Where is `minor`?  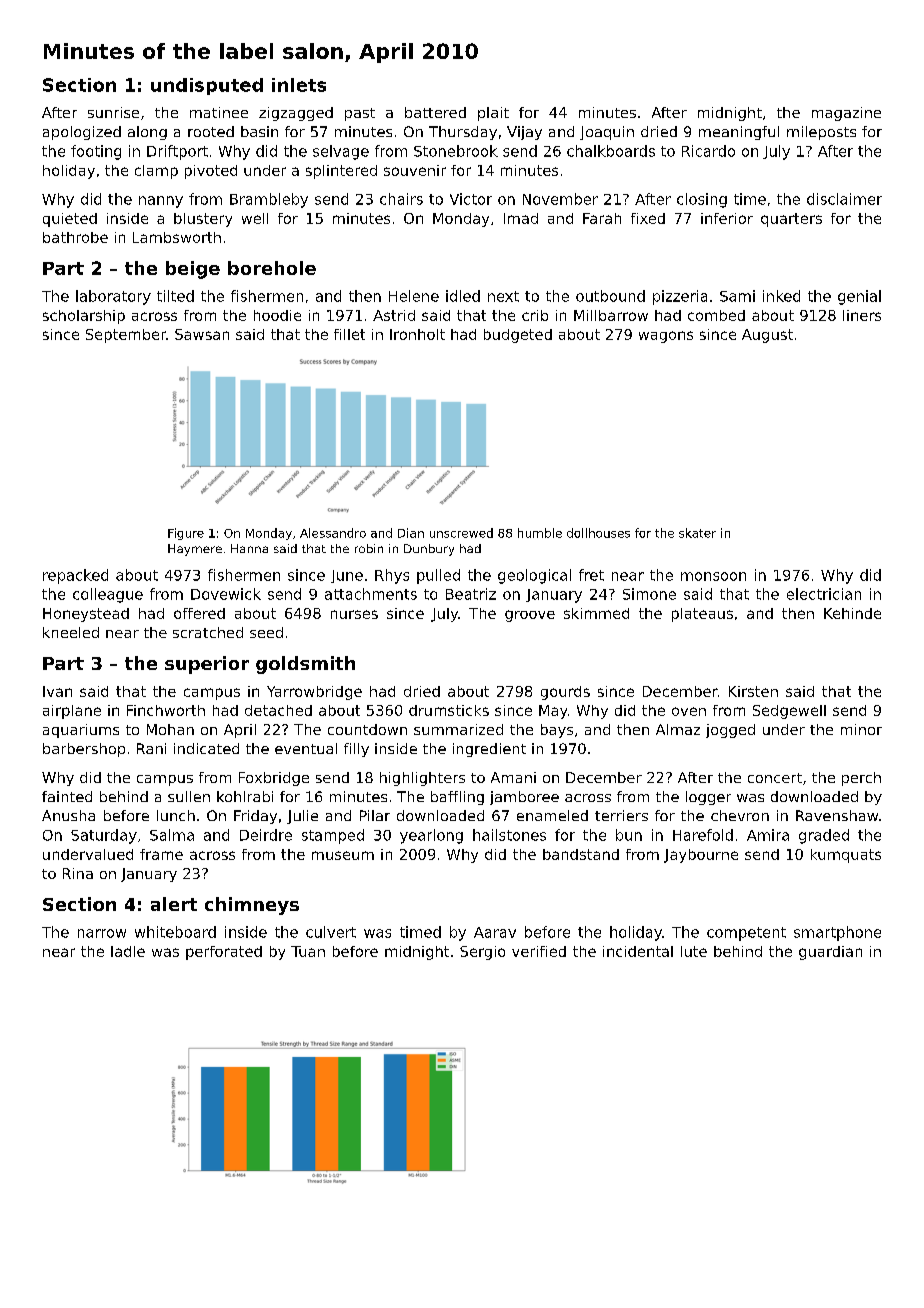
minor is located at coordinates (861, 729).
